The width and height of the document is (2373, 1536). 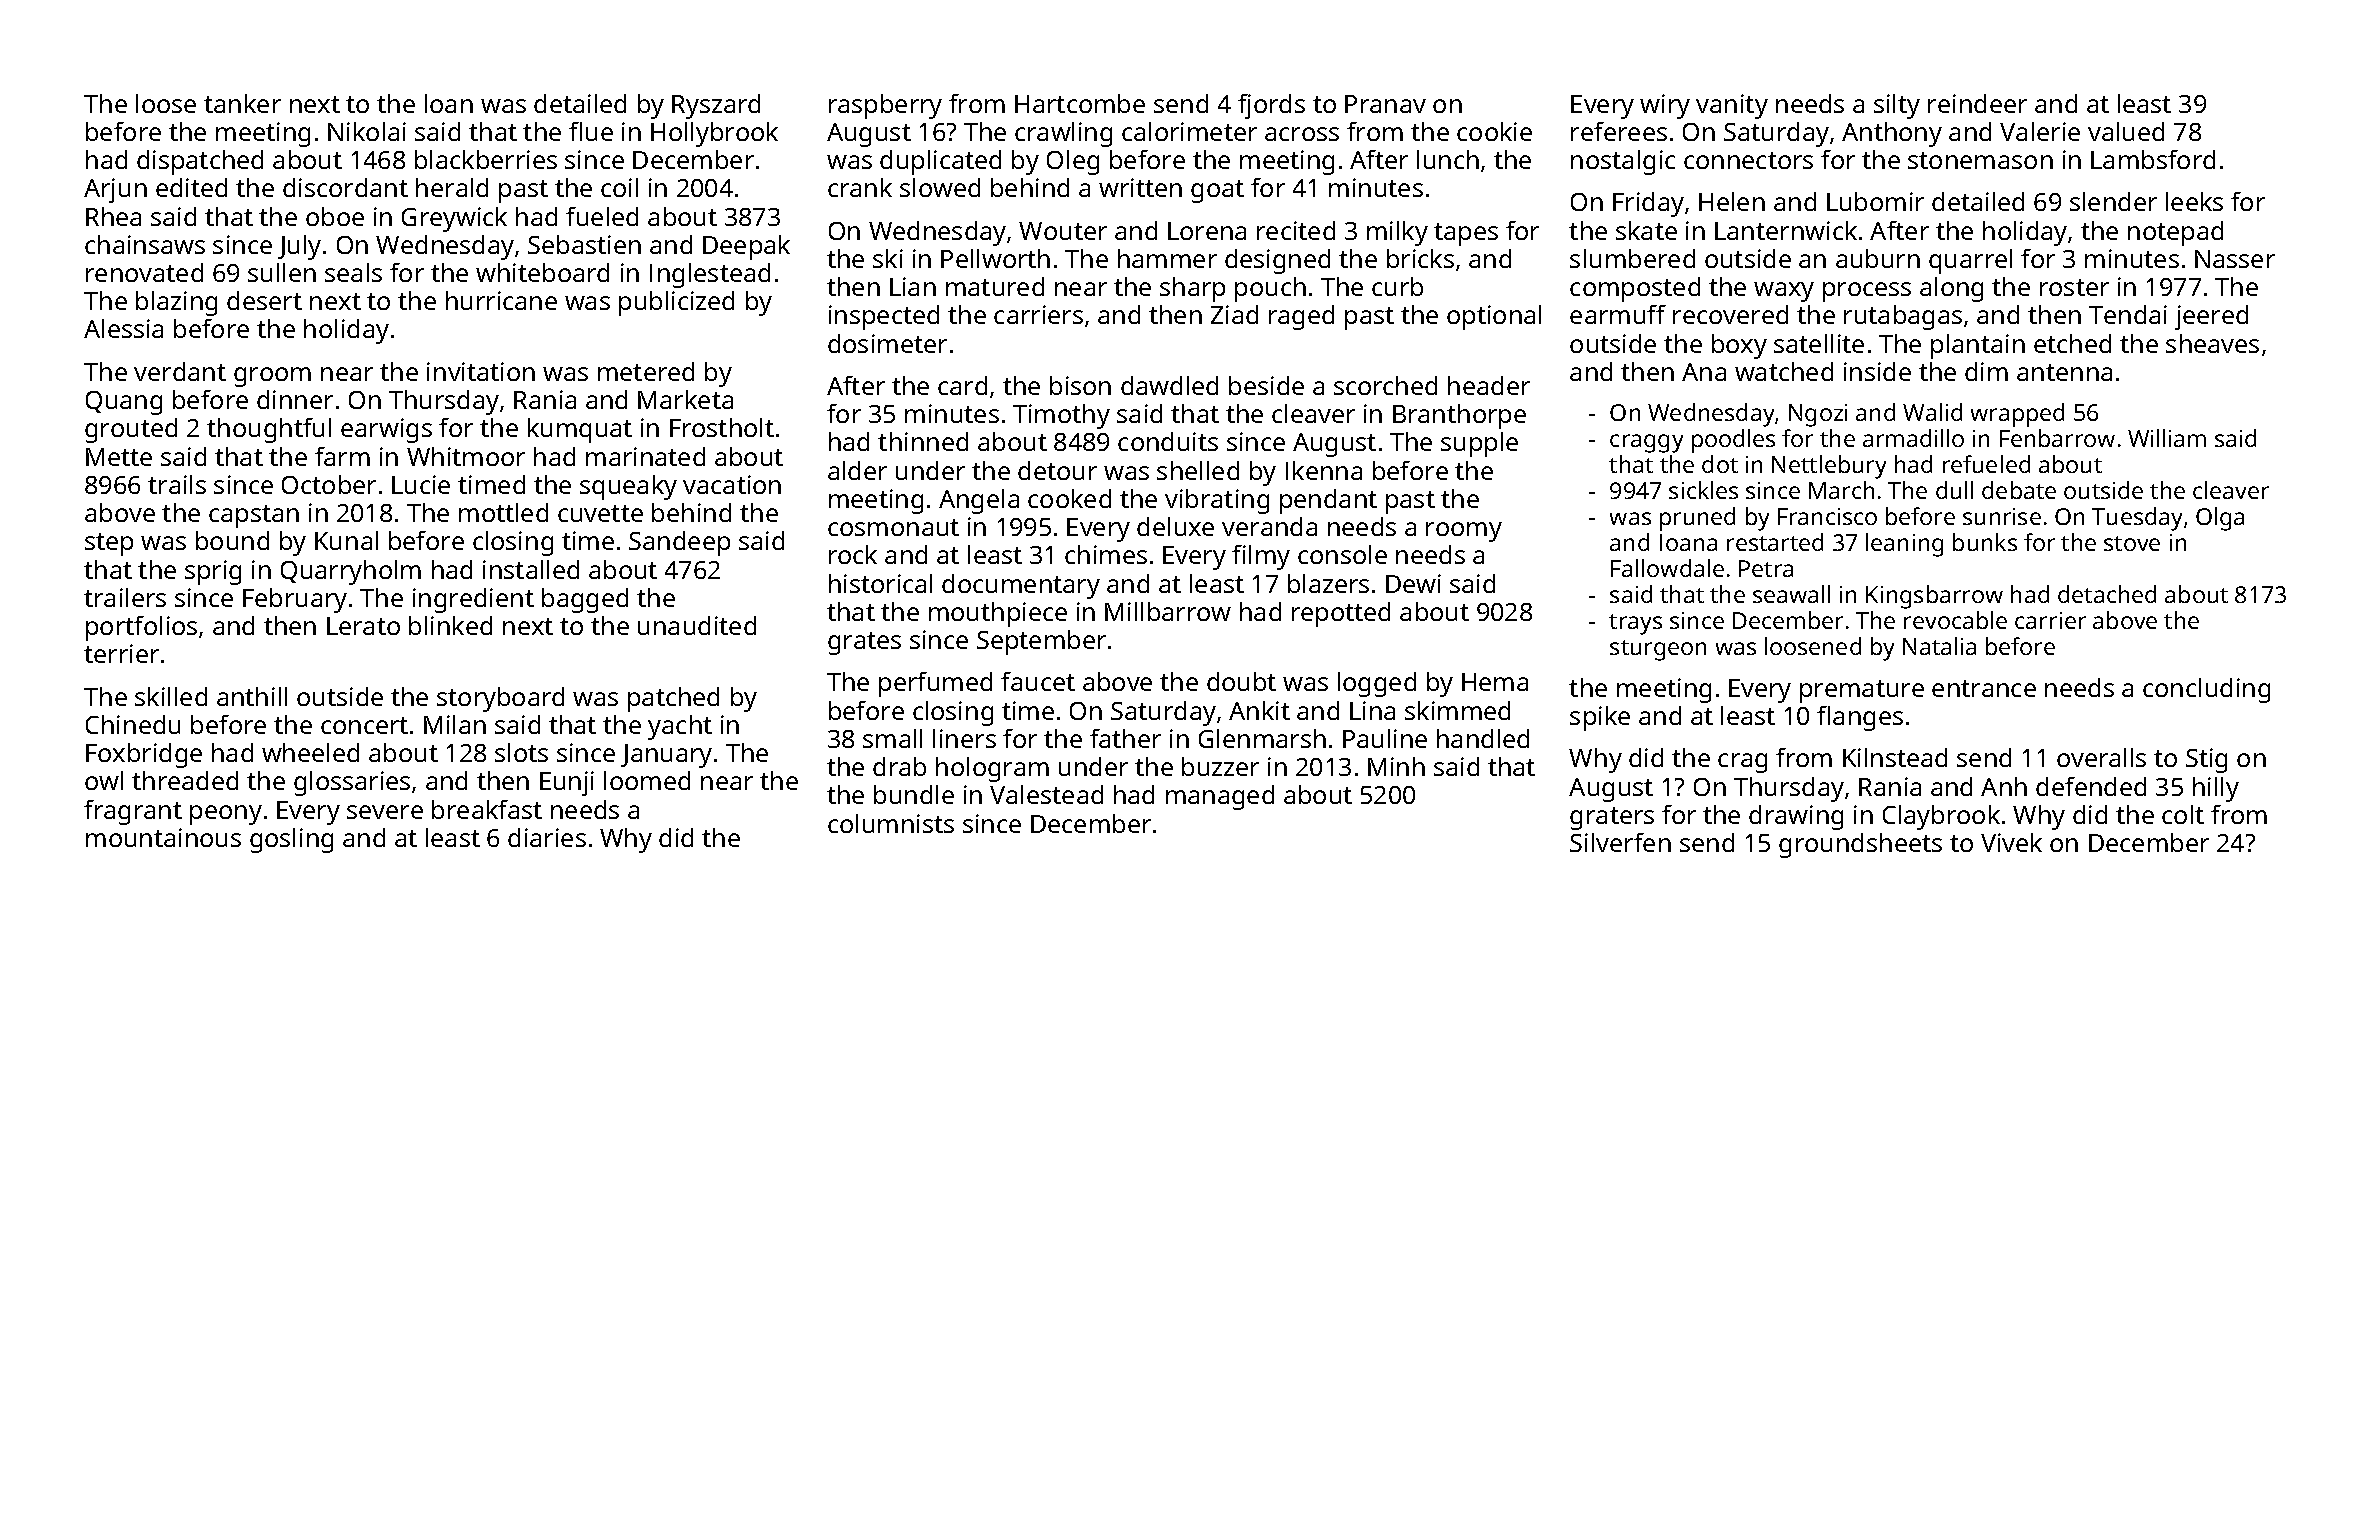 What do you see at coordinates (109, 544) in the document?
I see `step` at bounding box center [109, 544].
